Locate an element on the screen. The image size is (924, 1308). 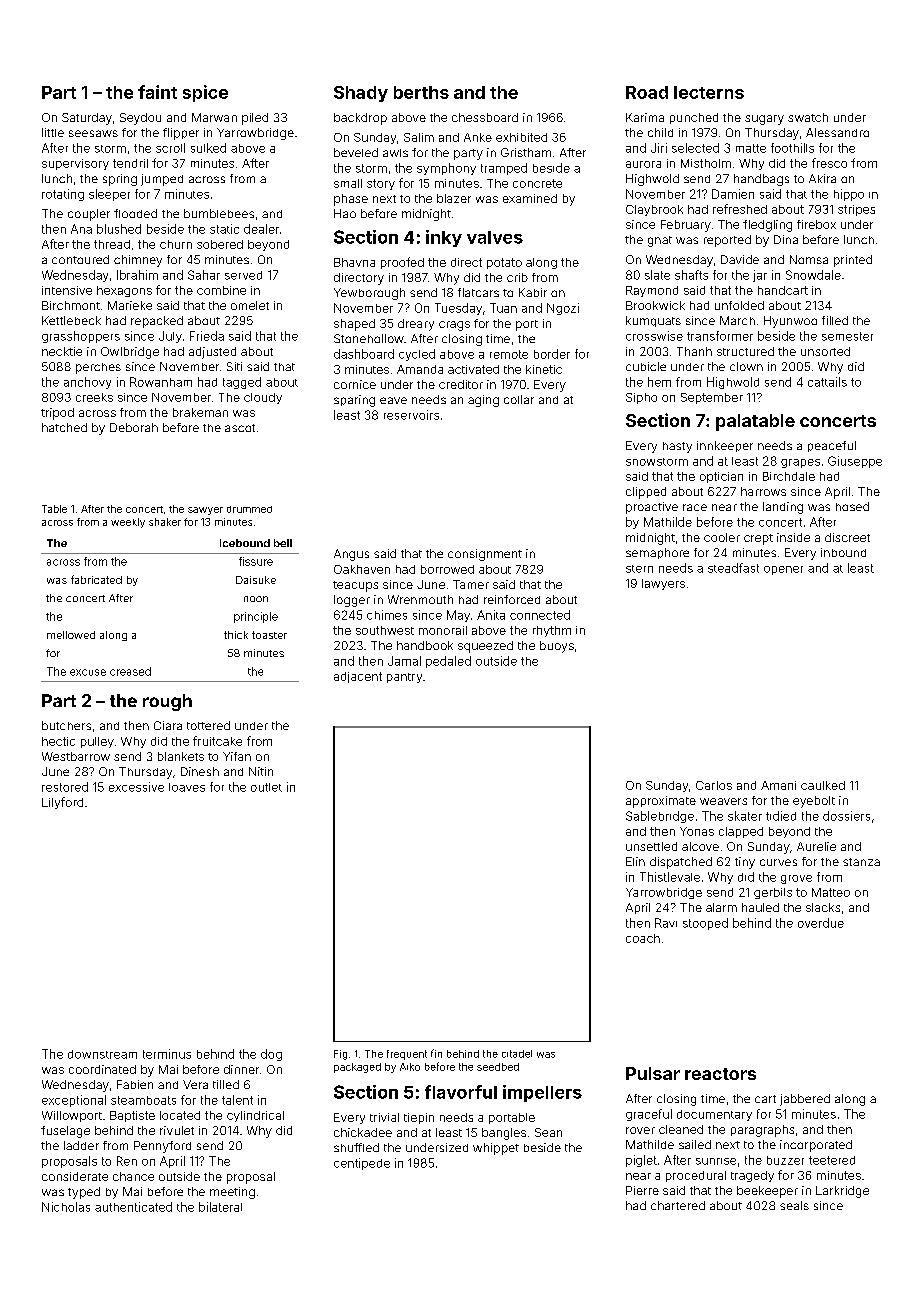
creased is located at coordinates (130, 671).
